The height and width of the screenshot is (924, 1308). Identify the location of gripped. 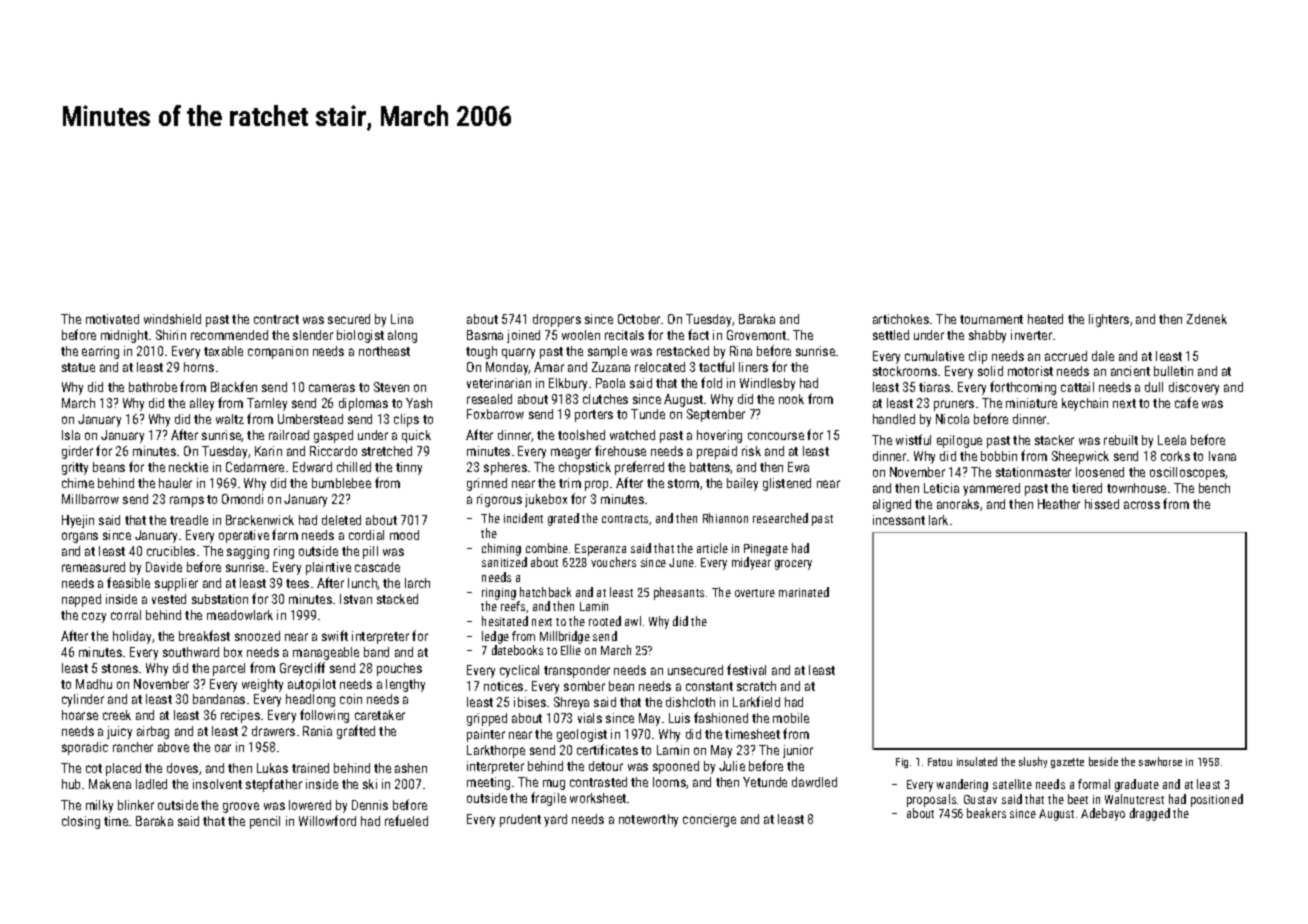
(487, 719).
